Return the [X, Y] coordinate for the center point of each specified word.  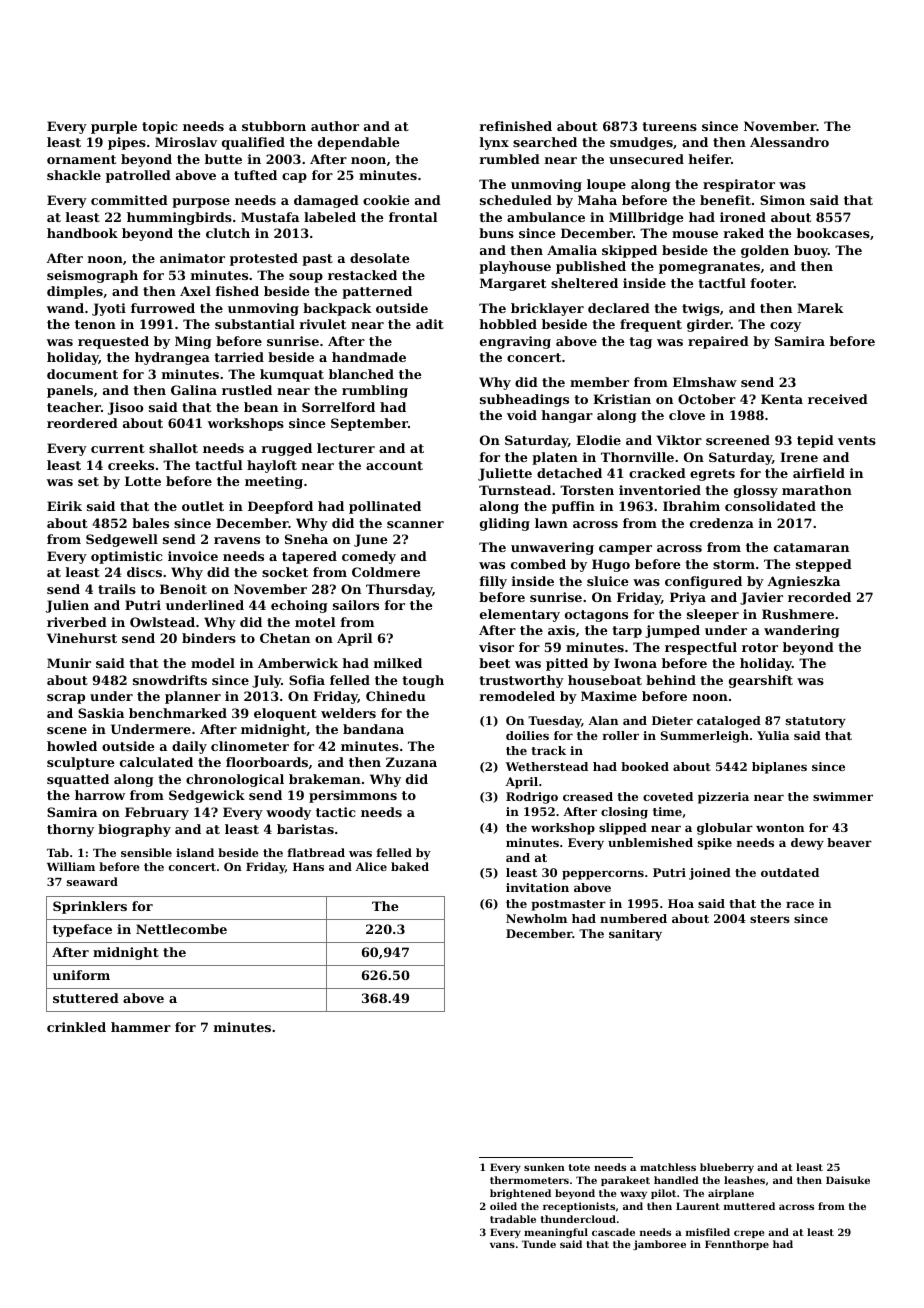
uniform [81, 975]
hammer [141, 1027]
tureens [669, 126]
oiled [503, 1206]
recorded [819, 597]
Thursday [399, 590]
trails [117, 589]
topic [160, 127]
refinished [516, 126]
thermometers [529, 1180]
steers [770, 919]
